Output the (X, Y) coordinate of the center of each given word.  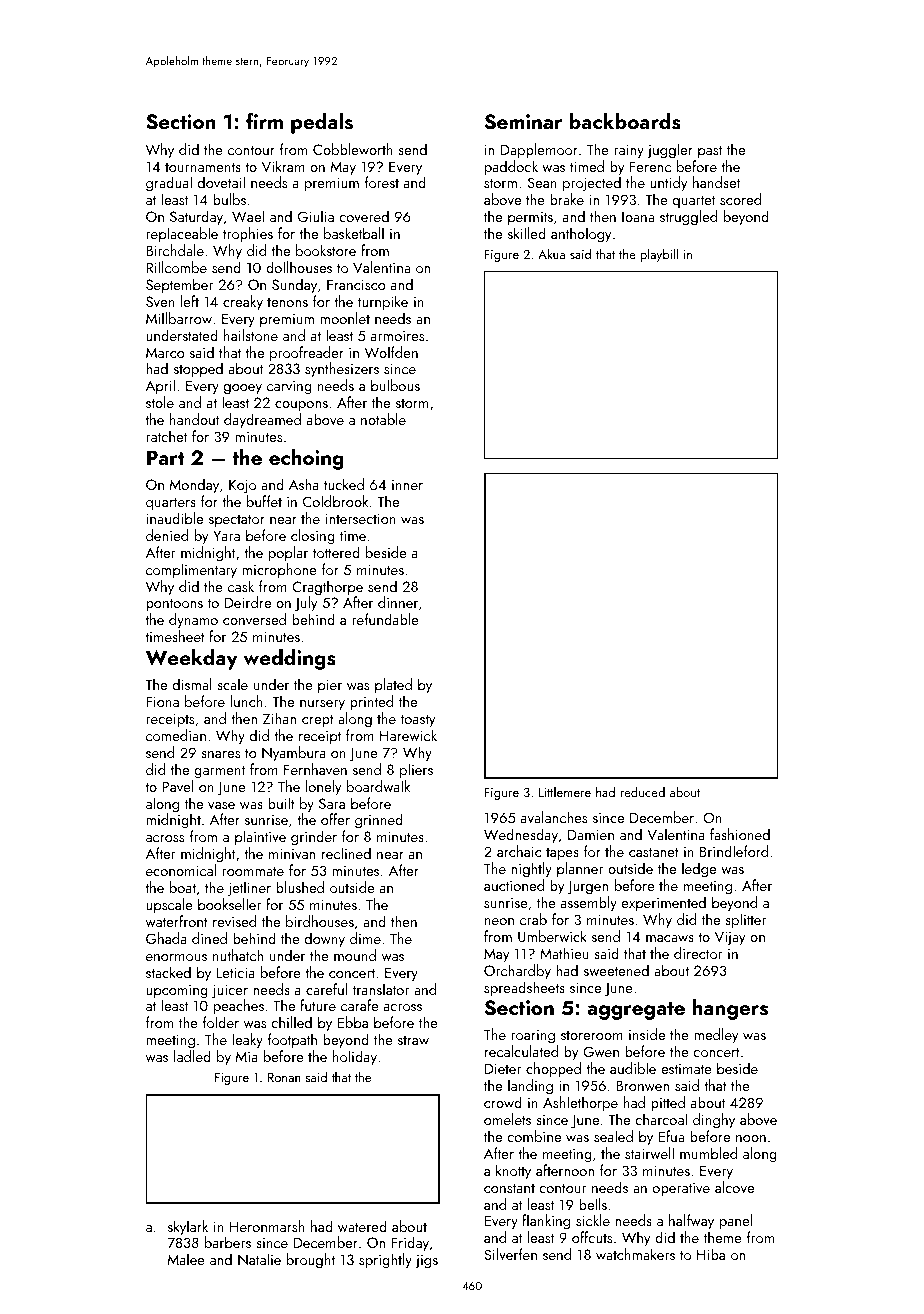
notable (383, 419)
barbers (228, 1242)
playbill (659, 255)
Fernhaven (315, 769)
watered (362, 1226)
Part (165, 457)
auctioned (514, 885)
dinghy (714, 1121)
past (710, 152)
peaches (239, 1007)
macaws (670, 938)
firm (264, 120)
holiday (355, 1057)
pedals (322, 123)
